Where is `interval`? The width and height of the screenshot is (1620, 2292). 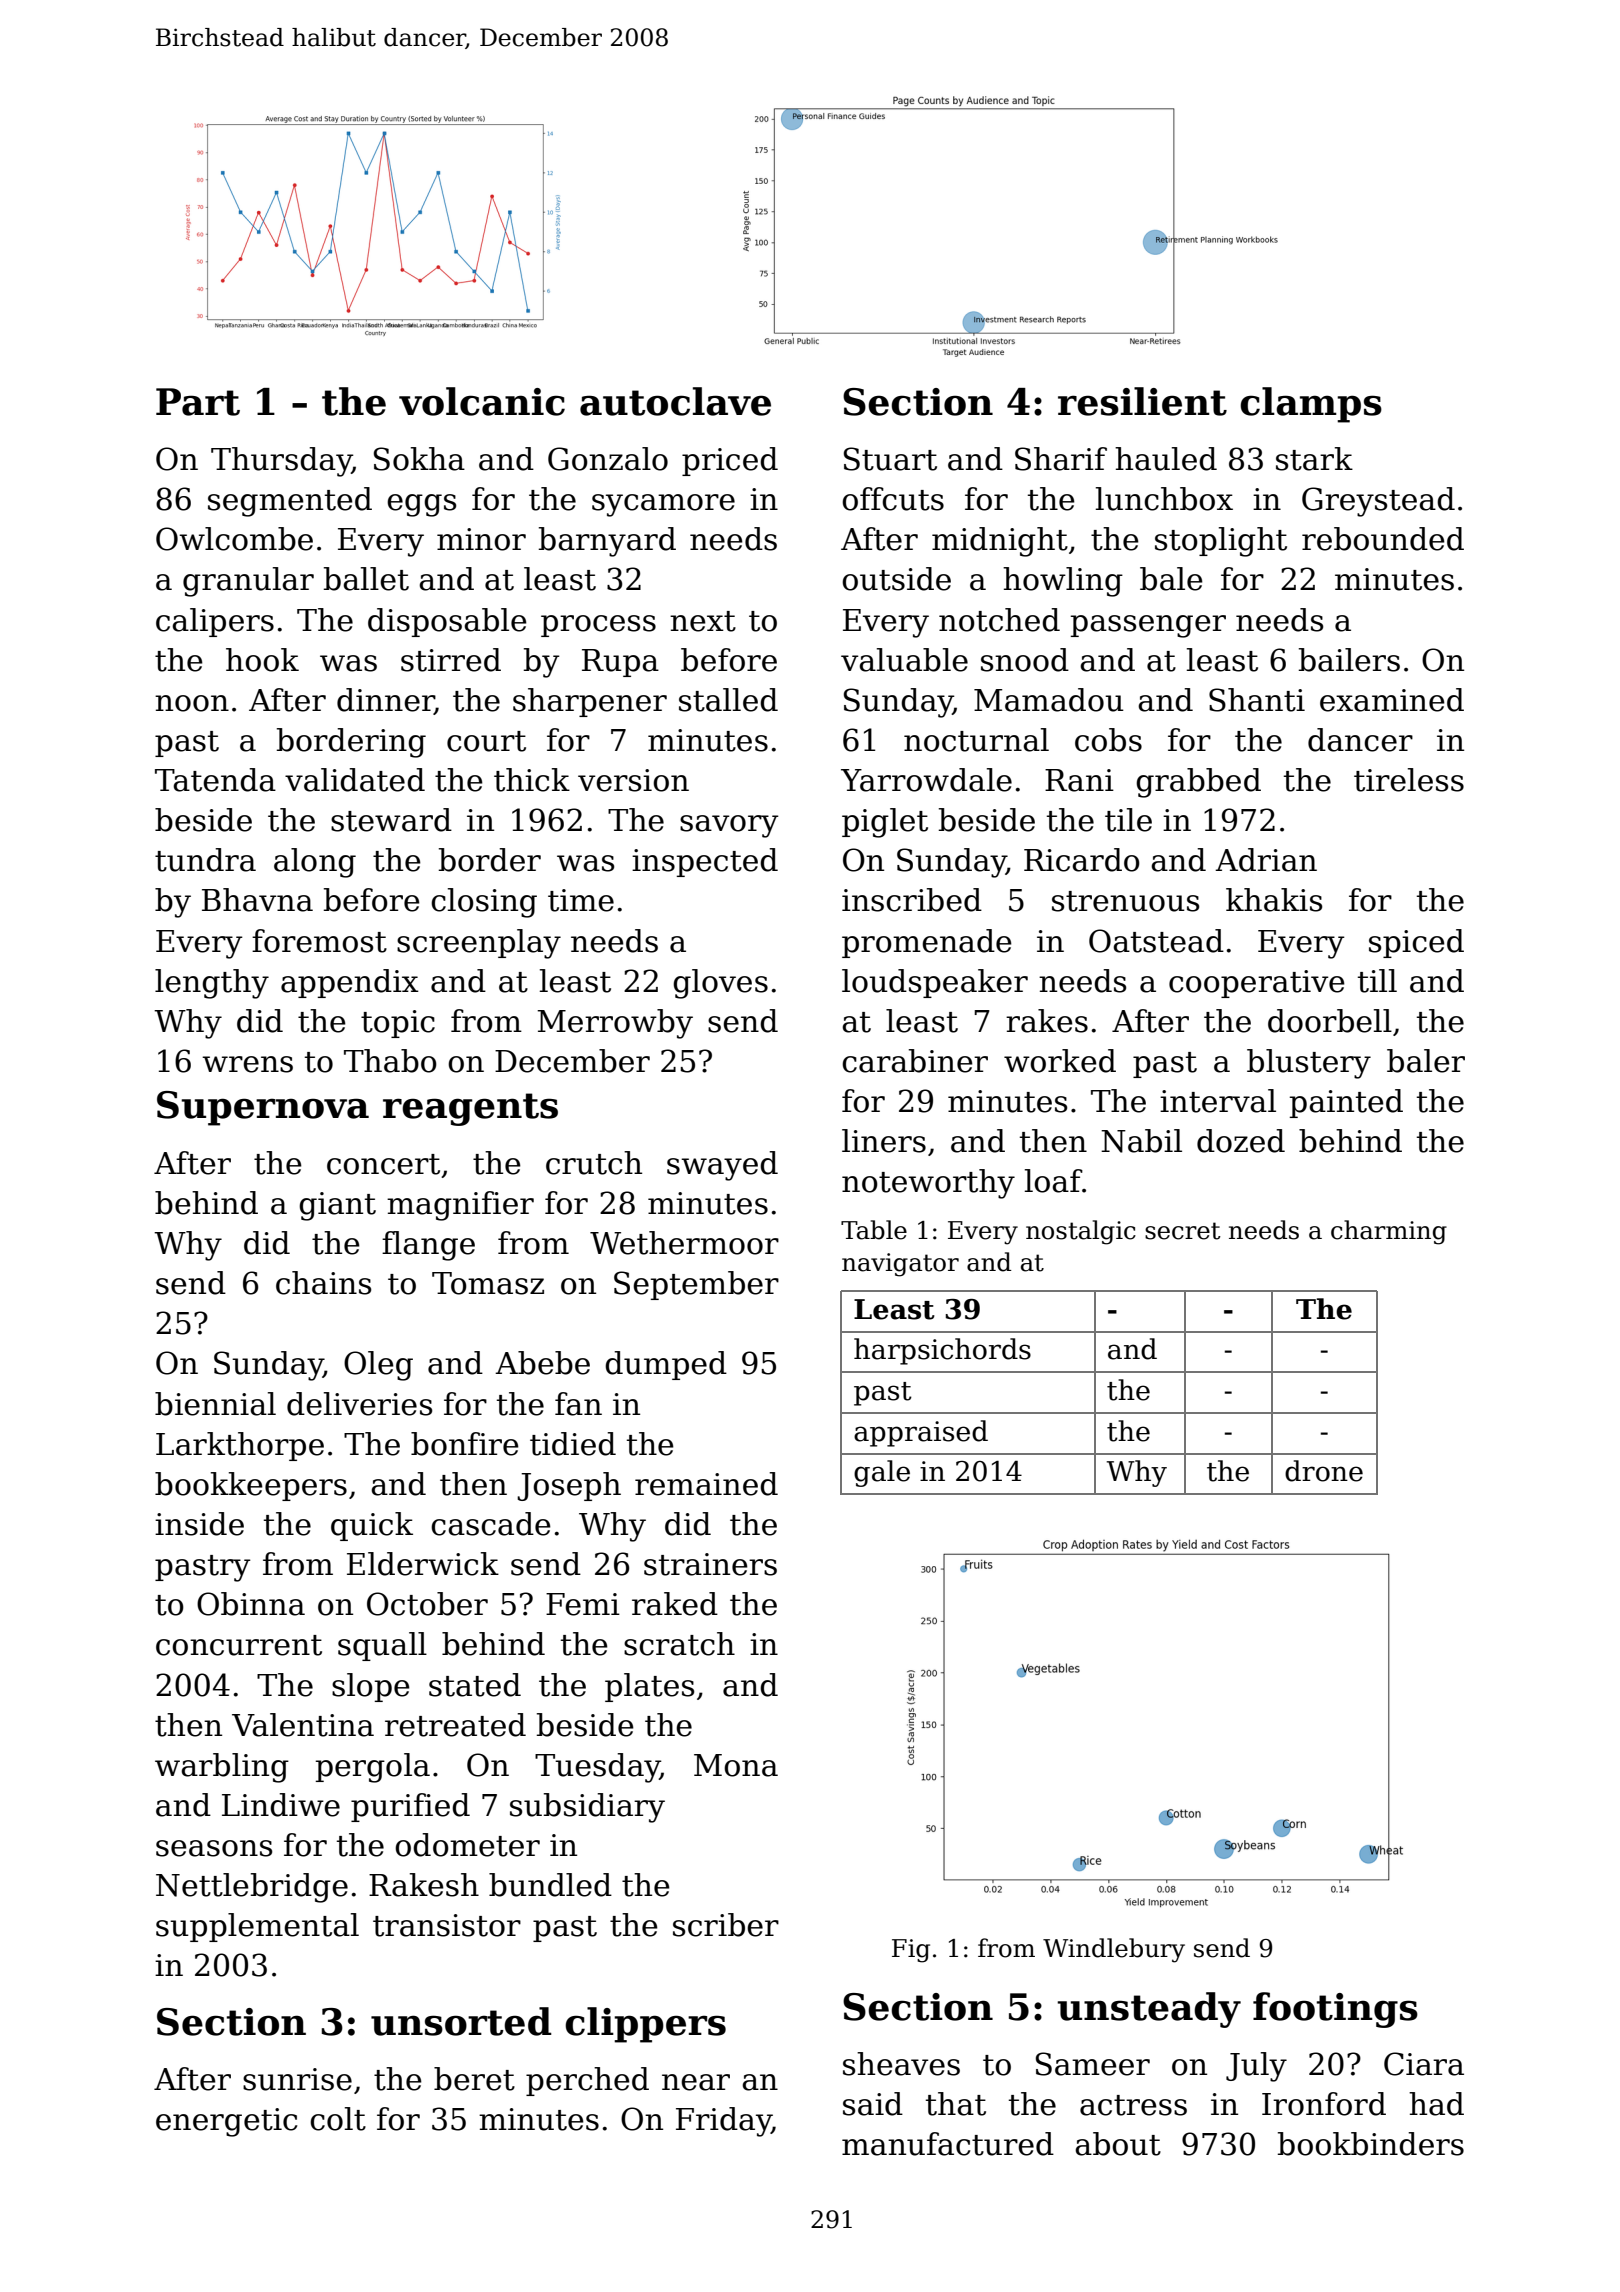 interval is located at coordinates (1218, 1101).
